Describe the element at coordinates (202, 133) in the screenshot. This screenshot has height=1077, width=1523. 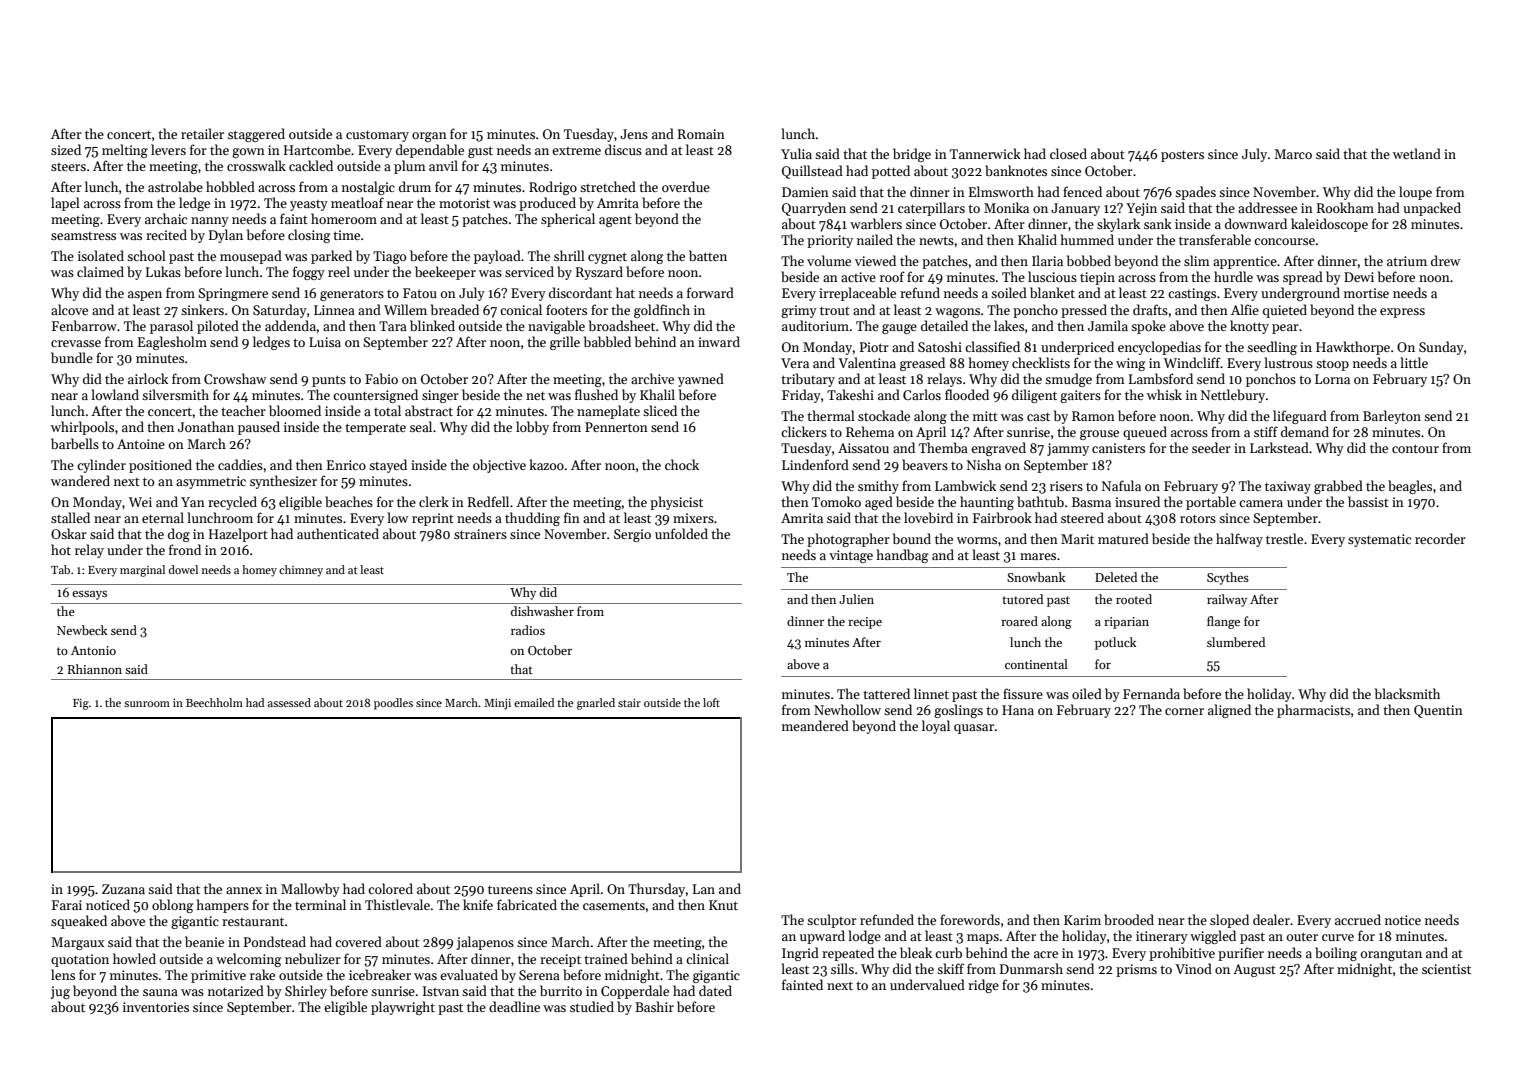
I see `retailer` at that location.
